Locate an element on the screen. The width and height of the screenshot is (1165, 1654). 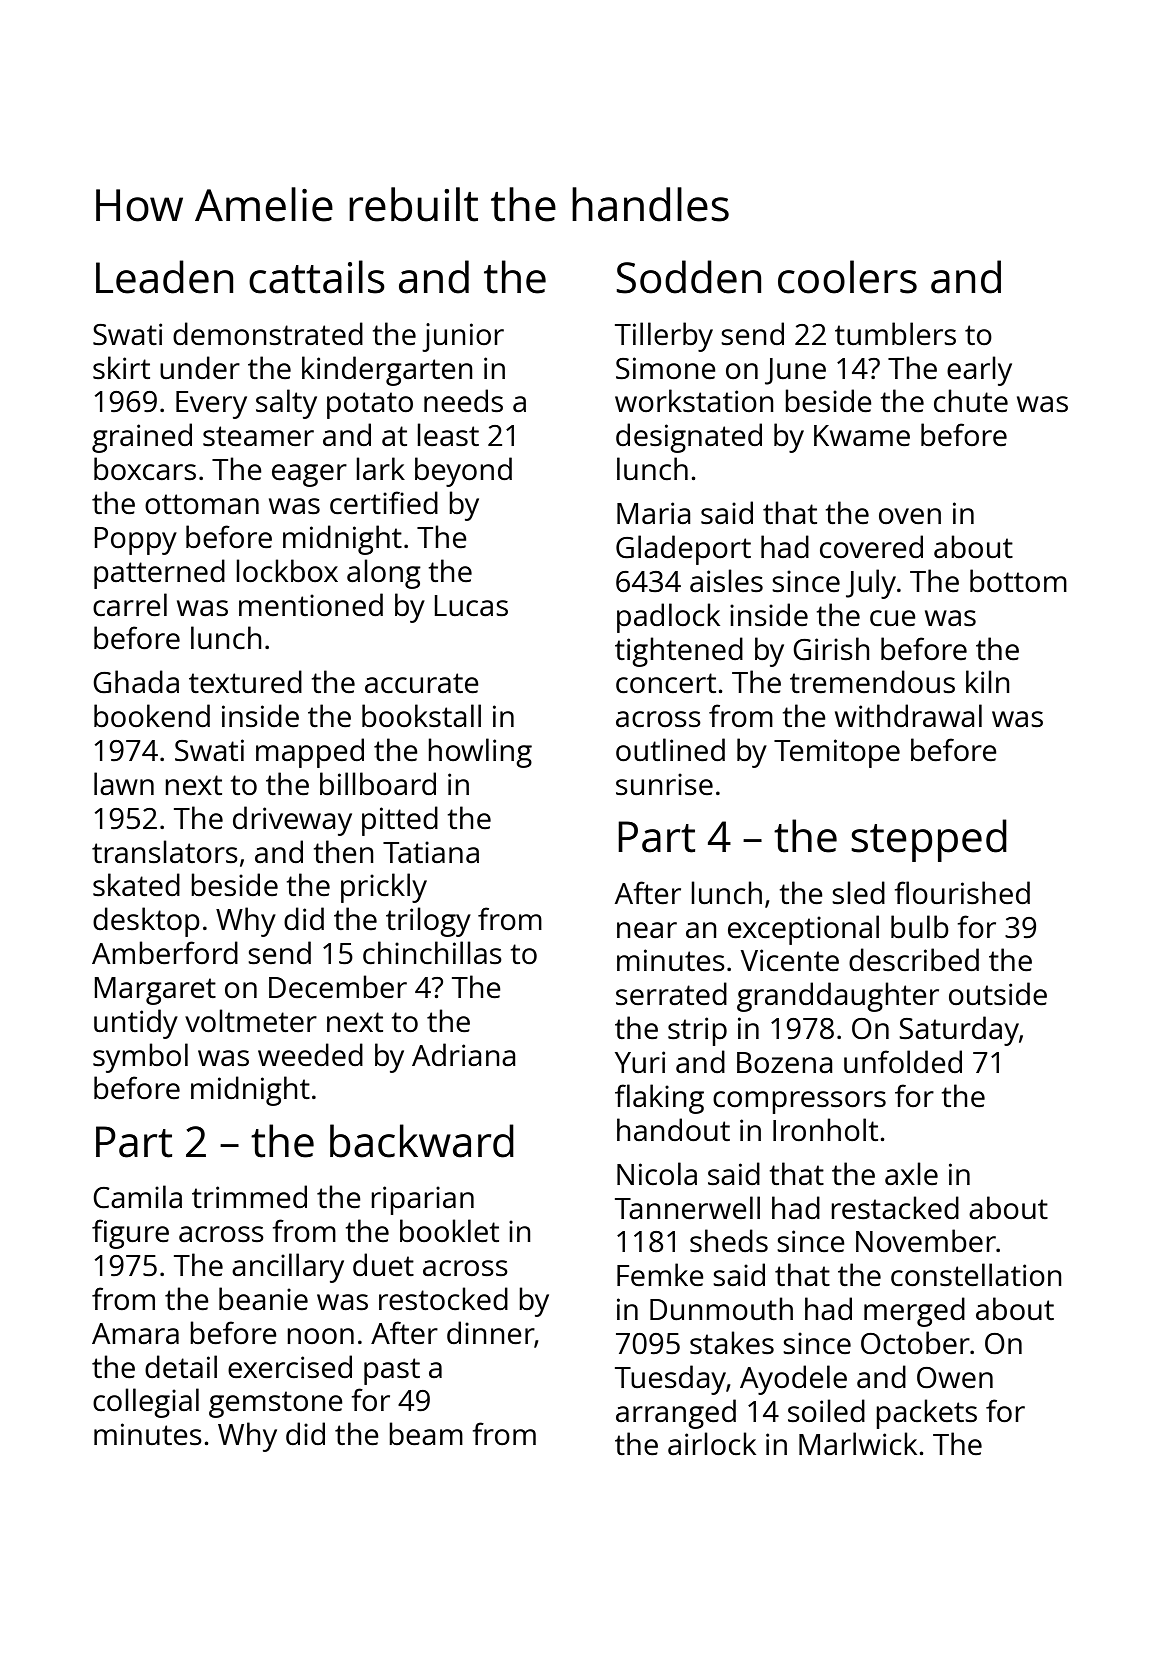
flourished is located at coordinates (962, 893).
